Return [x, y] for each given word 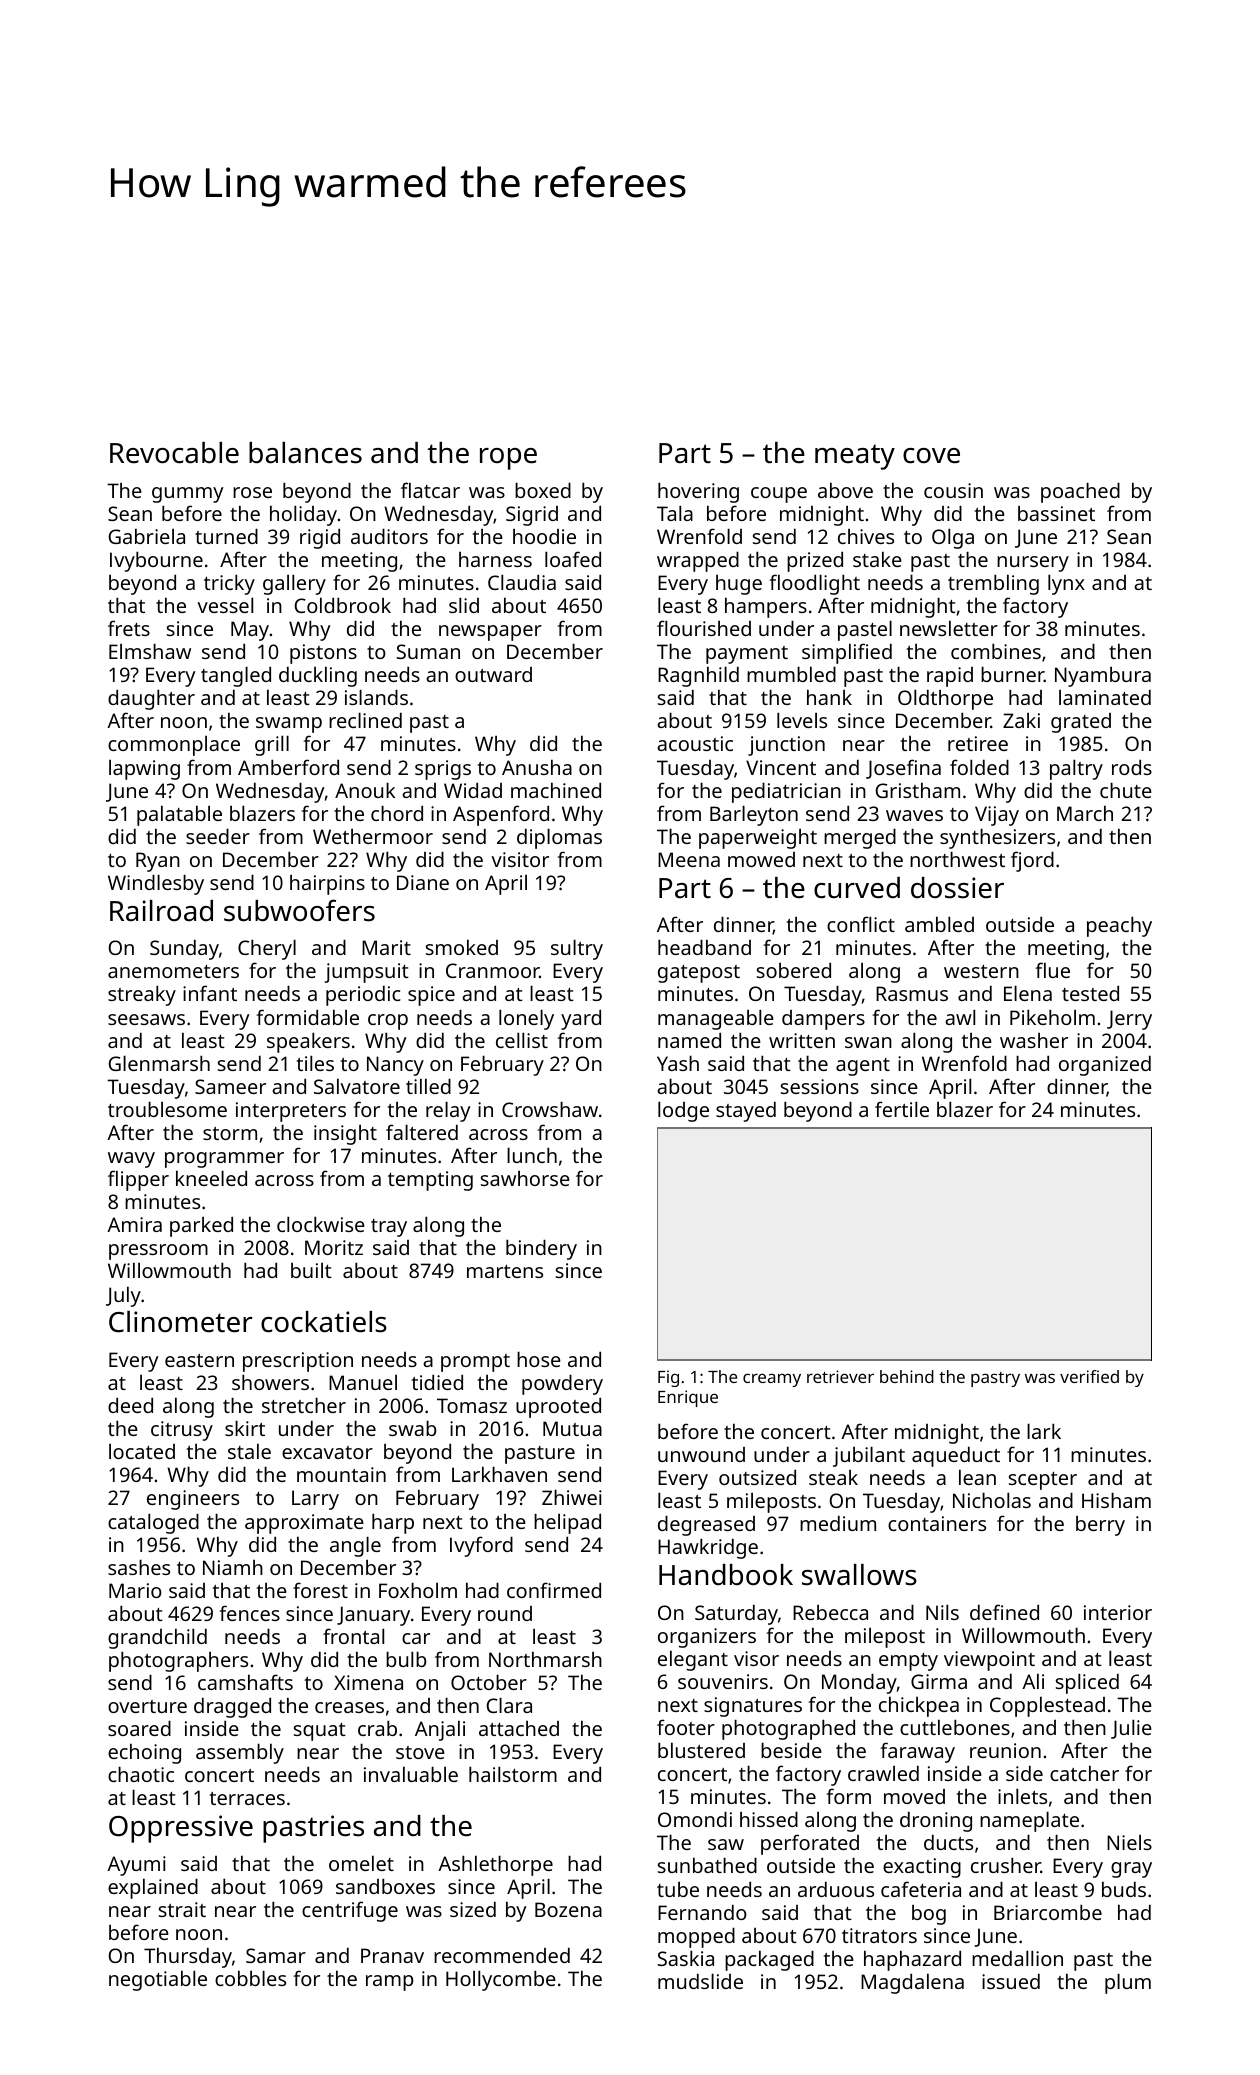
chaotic [141, 1774]
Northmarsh [545, 1659]
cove [931, 456]
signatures [753, 1707]
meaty [855, 457]
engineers [193, 1500]
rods [1132, 767]
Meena [689, 859]
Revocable [174, 453]
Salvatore [357, 1086]
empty [908, 1662]
